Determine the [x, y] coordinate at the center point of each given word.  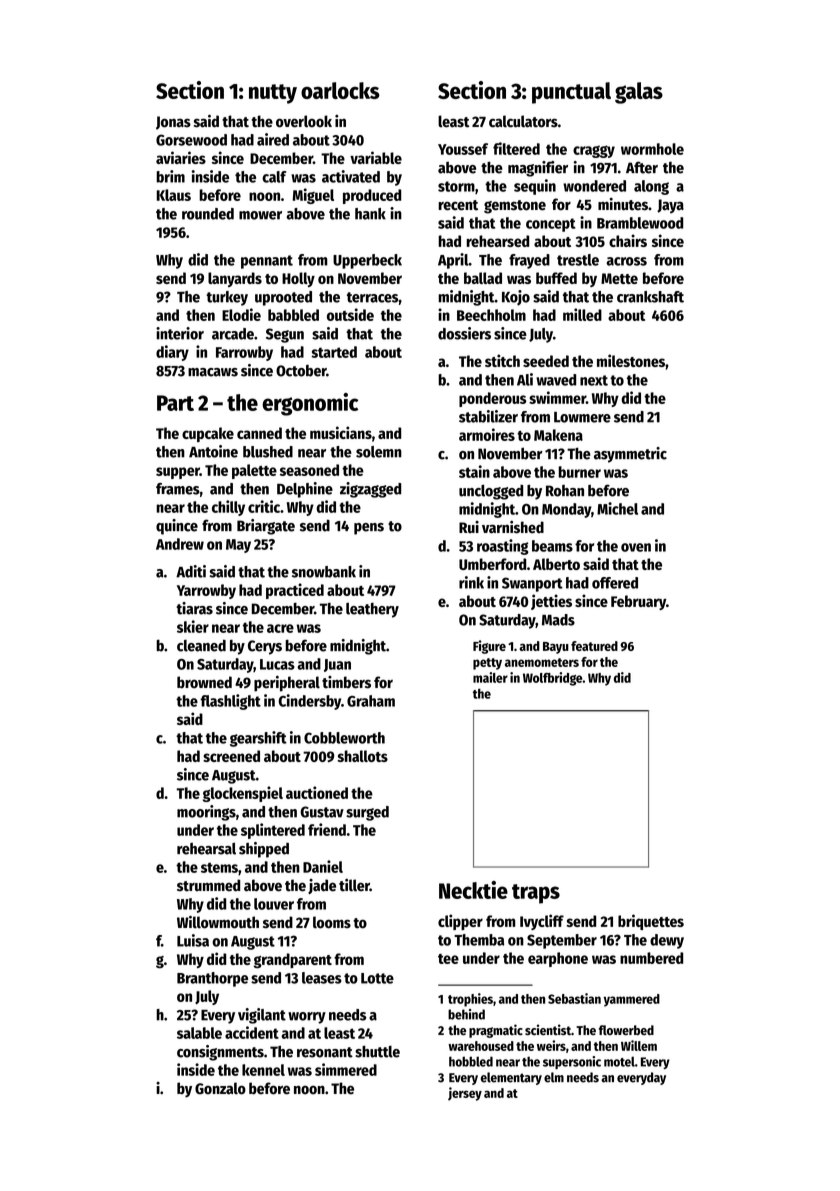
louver [274, 904]
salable [199, 1033]
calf [274, 177]
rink [471, 582]
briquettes [651, 922]
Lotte [377, 978]
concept [551, 225]
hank [370, 214]
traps [536, 894]
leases [322, 978]
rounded [208, 214]
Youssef [463, 149]
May [238, 546]
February [638, 602]
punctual [571, 93]
